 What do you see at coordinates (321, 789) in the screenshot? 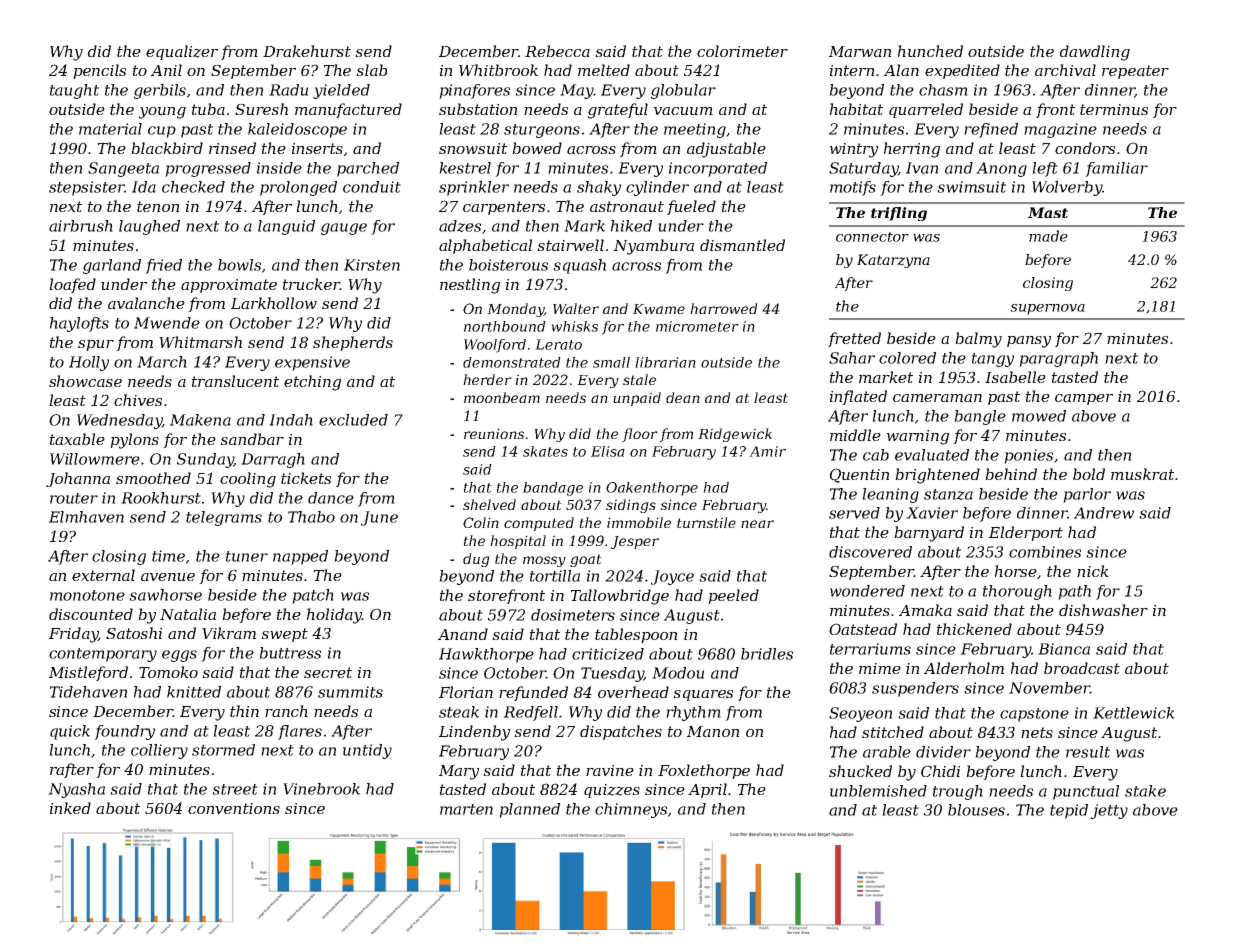
I see `Vinebrook` at bounding box center [321, 789].
